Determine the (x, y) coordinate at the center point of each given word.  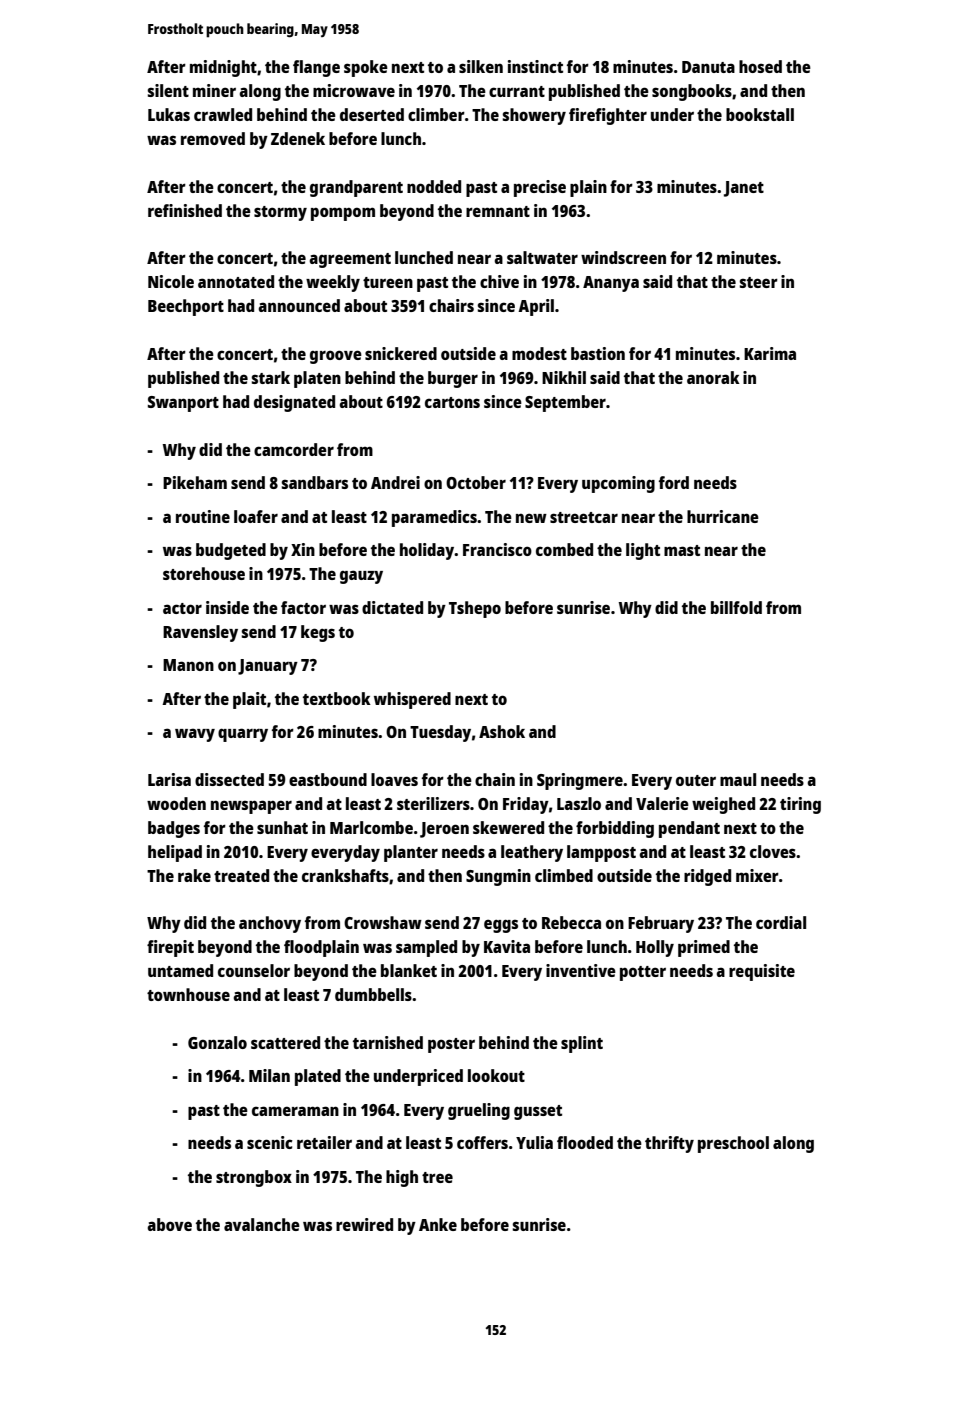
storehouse (204, 573)
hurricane (723, 516)
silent (168, 90)
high (402, 1178)
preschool (733, 1144)
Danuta (708, 67)
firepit (170, 948)
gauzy (361, 577)
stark (271, 377)
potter (643, 973)
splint (582, 1044)
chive (499, 281)
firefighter (608, 116)
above (170, 1224)
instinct (535, 66)
